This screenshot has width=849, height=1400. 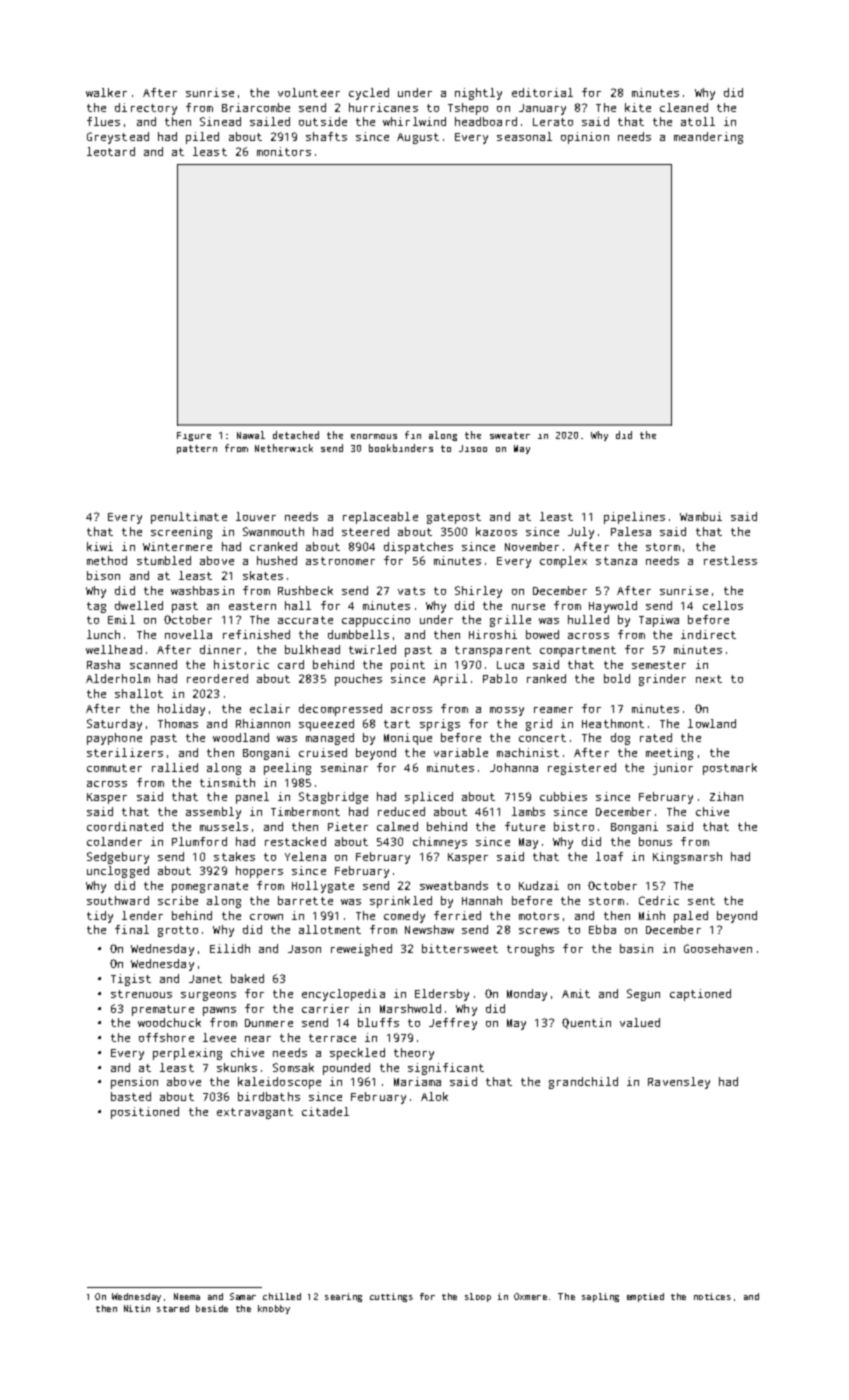 What do you see at coordinates (173, 1308) in the screenshot?
I see `stared` at bounding box center [173, 1308].
